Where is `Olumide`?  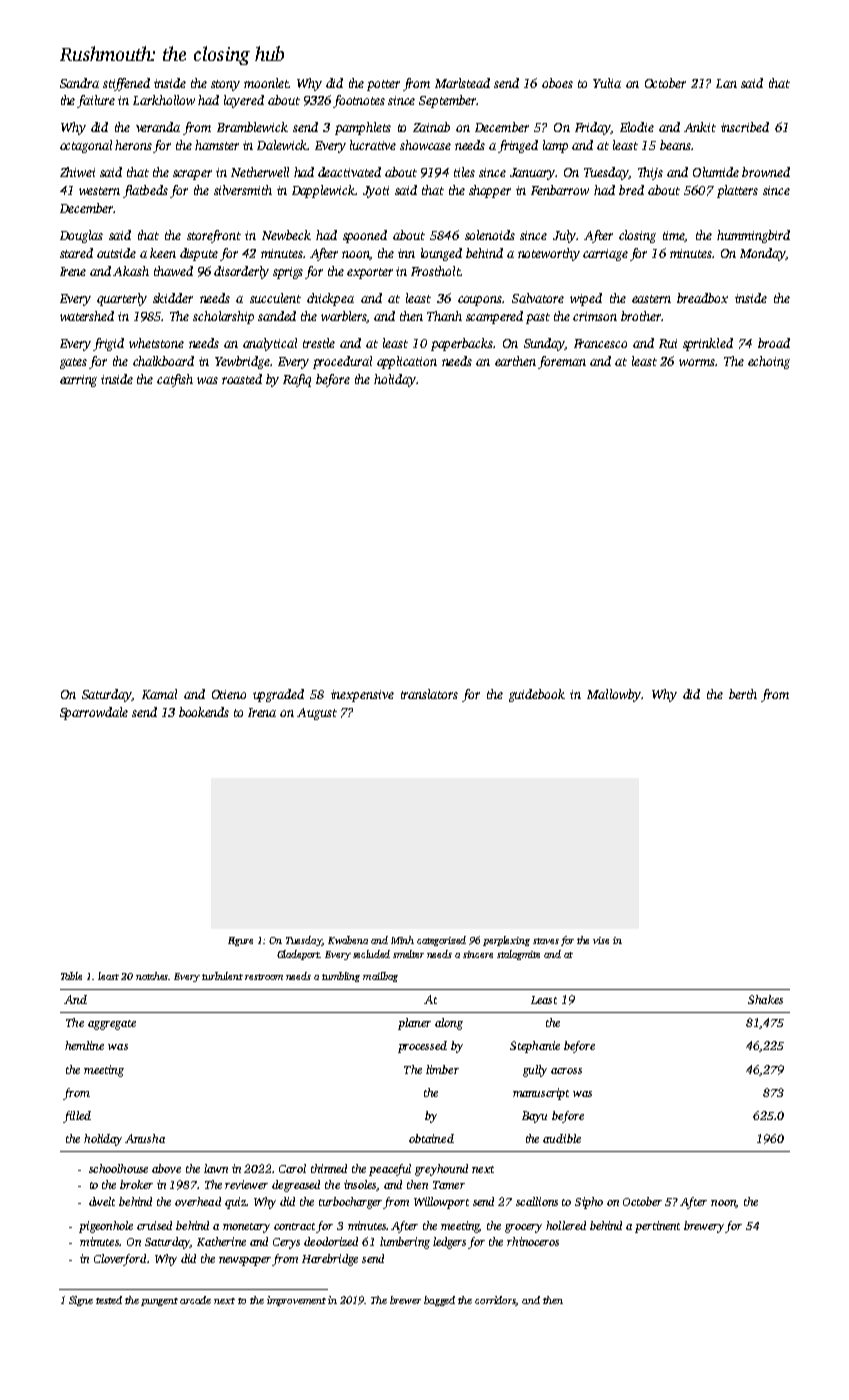 Olumide is located at coordinates (716, 172).
